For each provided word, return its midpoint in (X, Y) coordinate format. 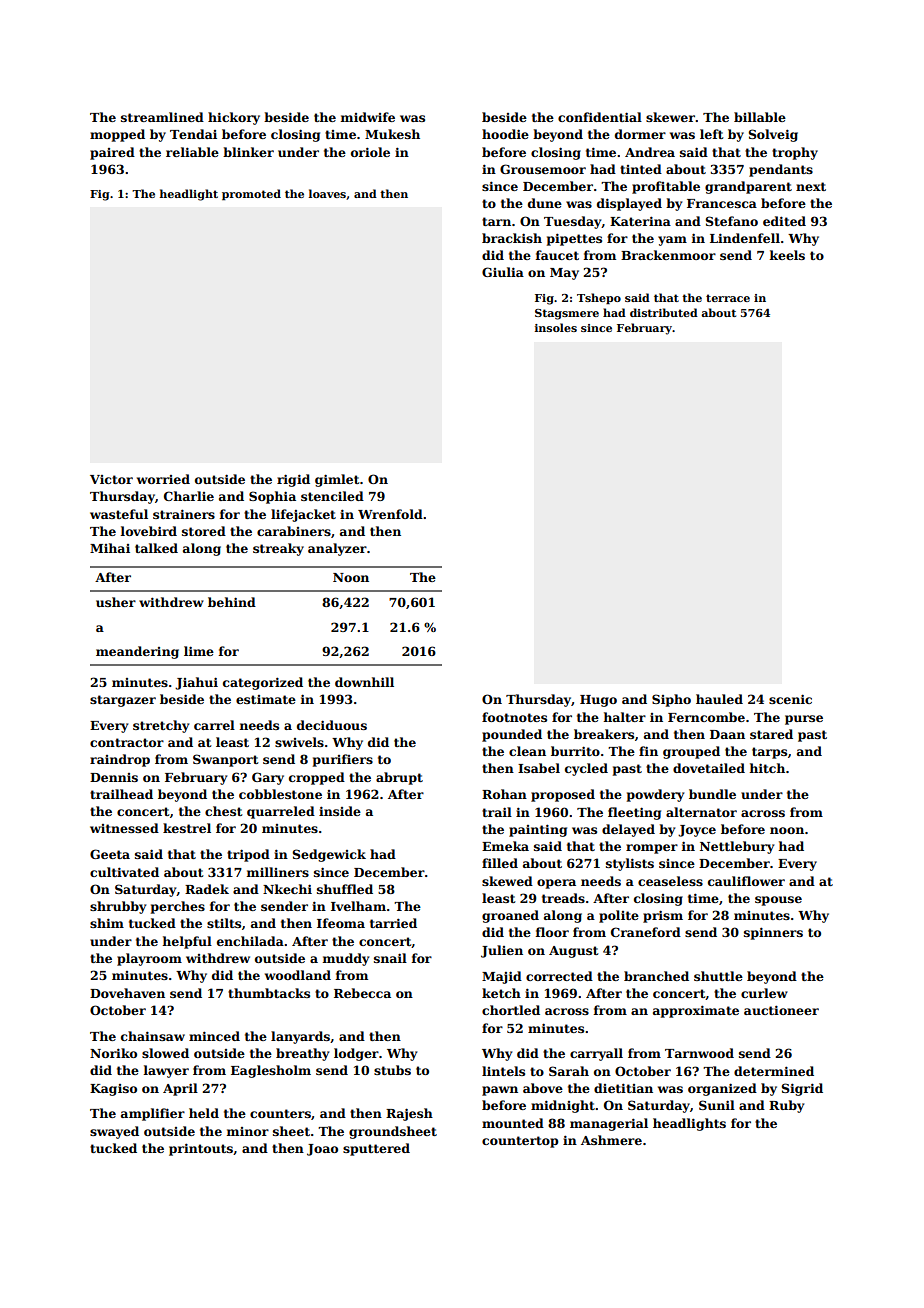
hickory (234, 118)
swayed (114, 1132)
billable (760, 117)
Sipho (671, 700)
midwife (368, 117)
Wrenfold (390, 514)
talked (156, 548)
